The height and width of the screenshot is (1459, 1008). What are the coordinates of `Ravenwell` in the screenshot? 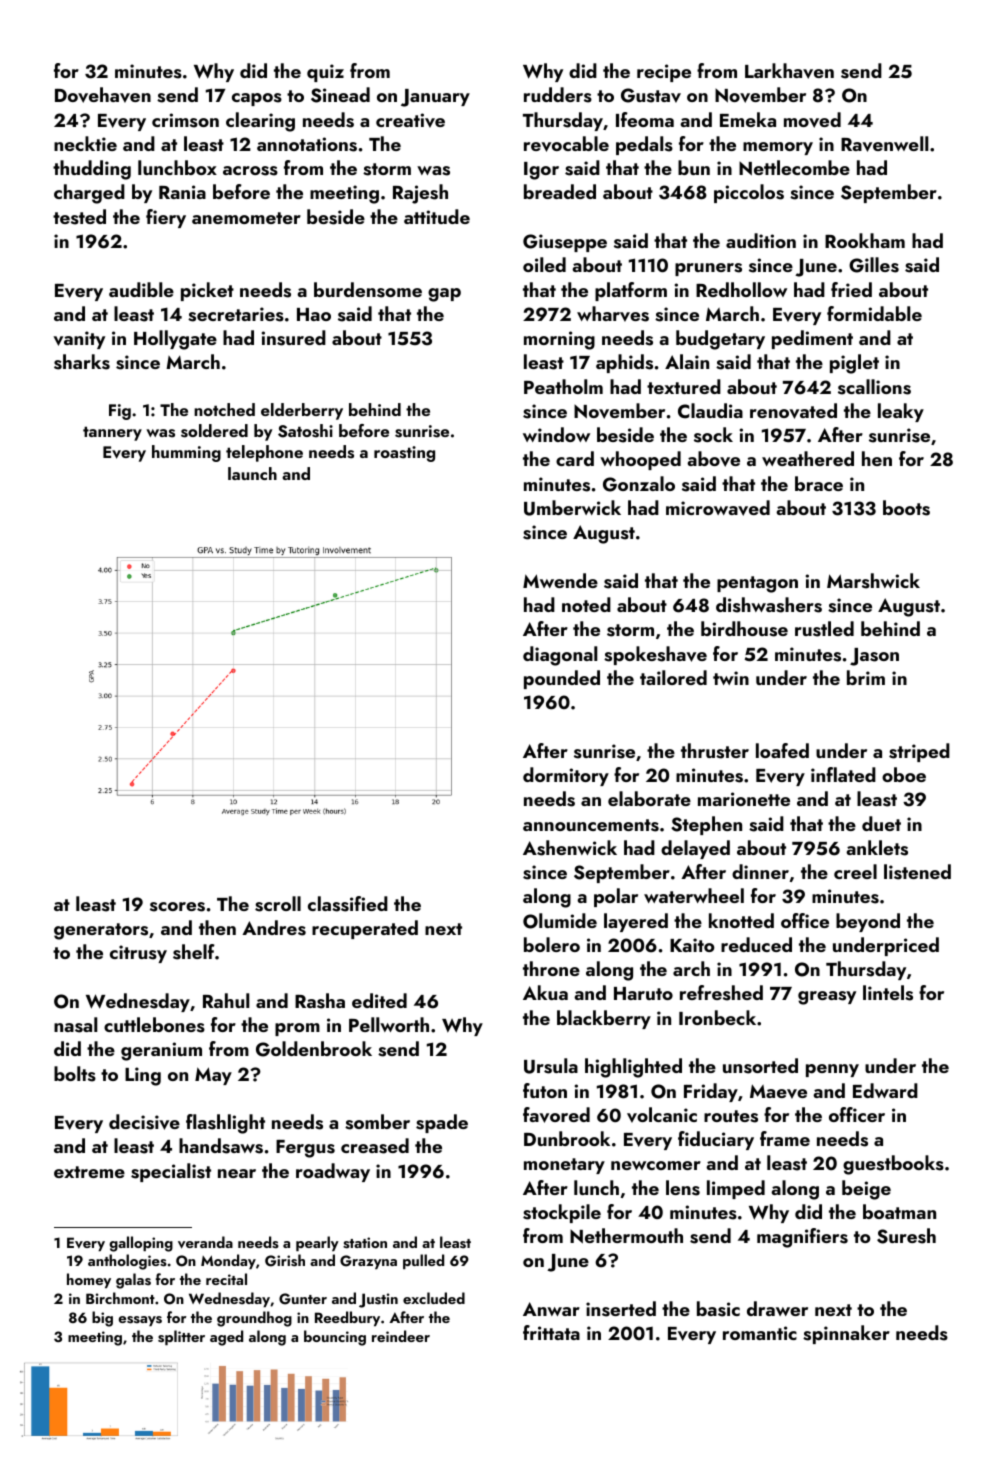 It's located at (884, 144).
